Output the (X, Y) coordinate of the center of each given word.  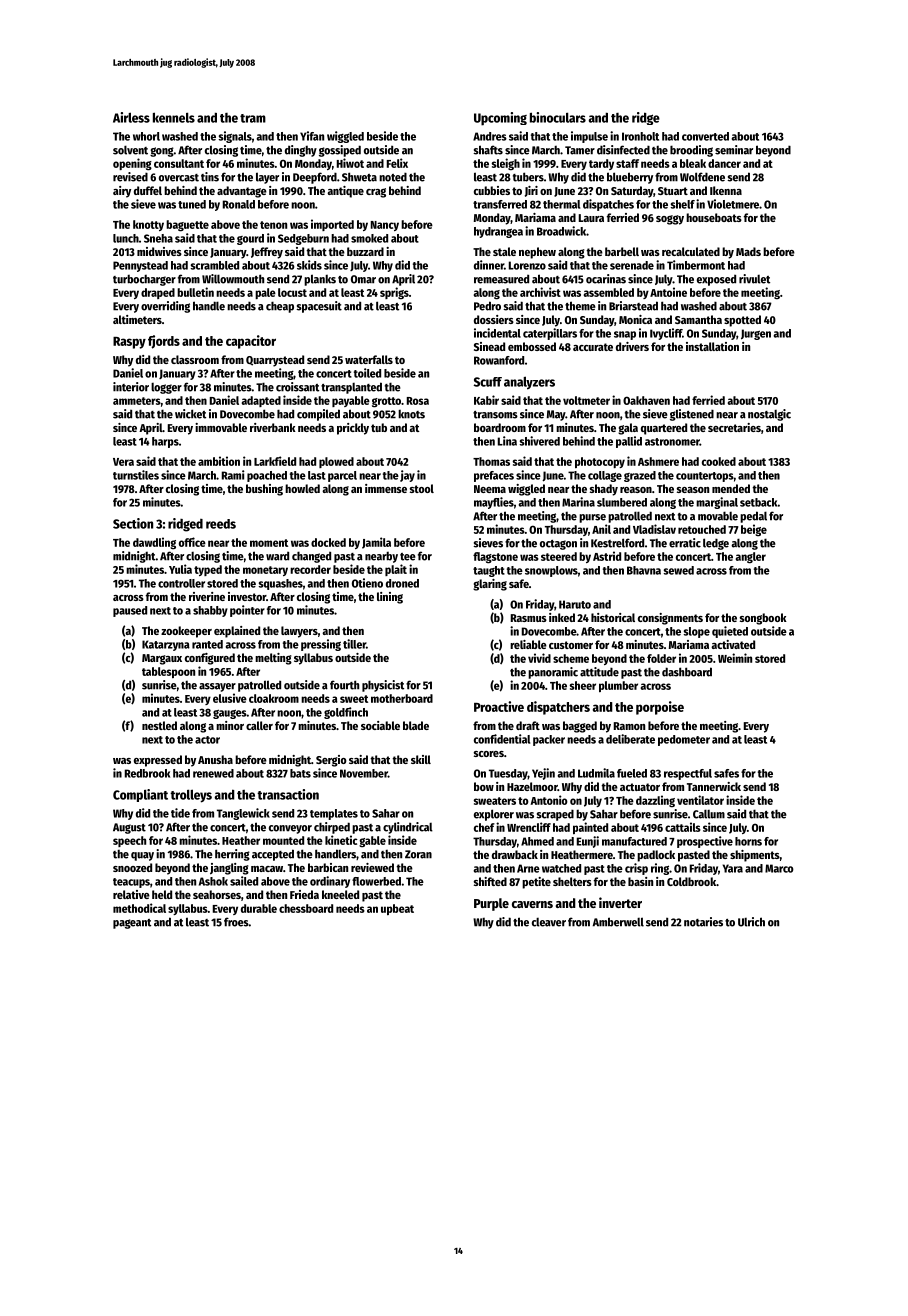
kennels (174, 117)
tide (180, 813)
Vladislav (654, 529)
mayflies (494, 503)
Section (133, 523)
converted (705, 136)
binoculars (558, 117)
